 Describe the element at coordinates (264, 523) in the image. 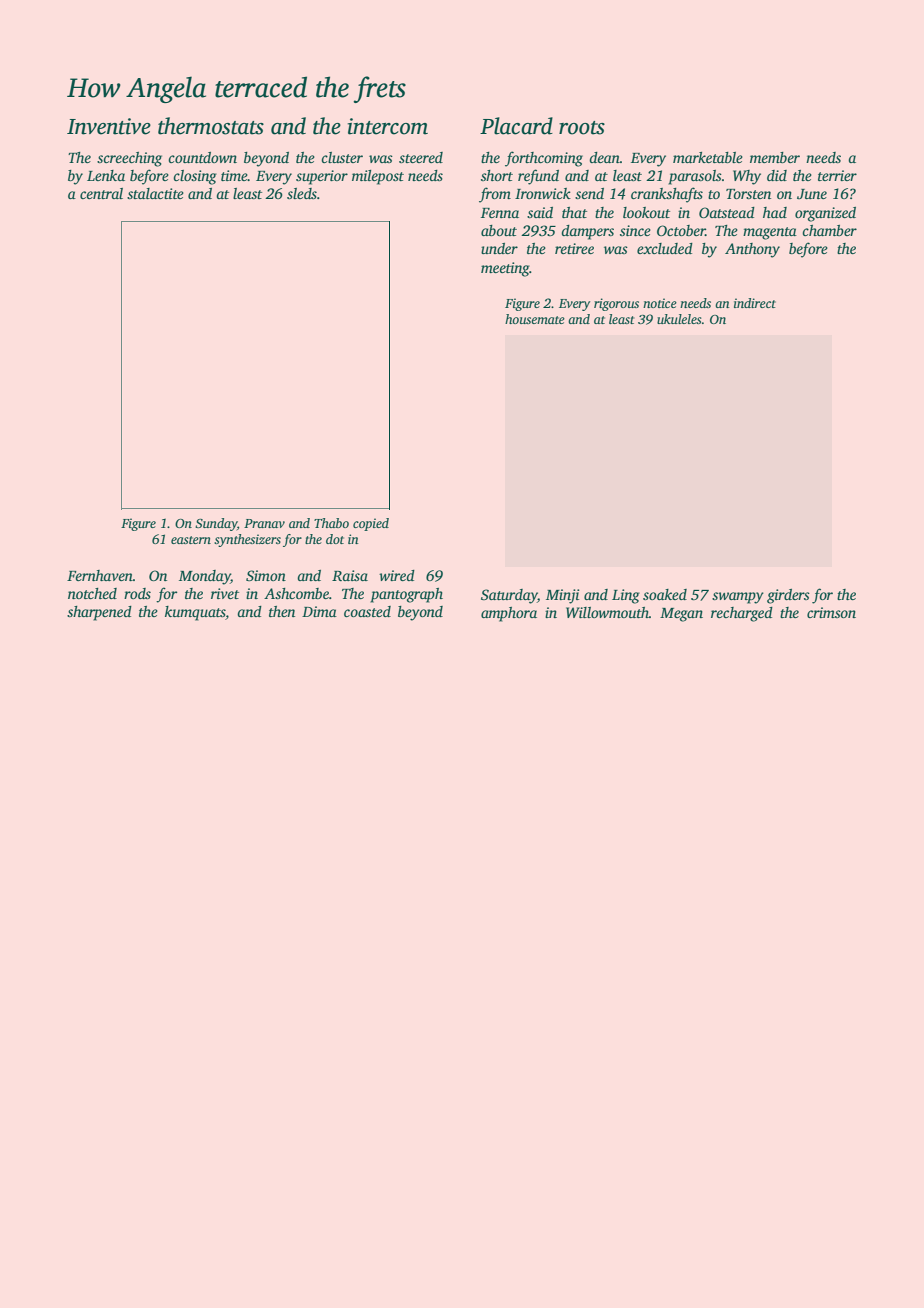

I see `Pranav` at that location.
